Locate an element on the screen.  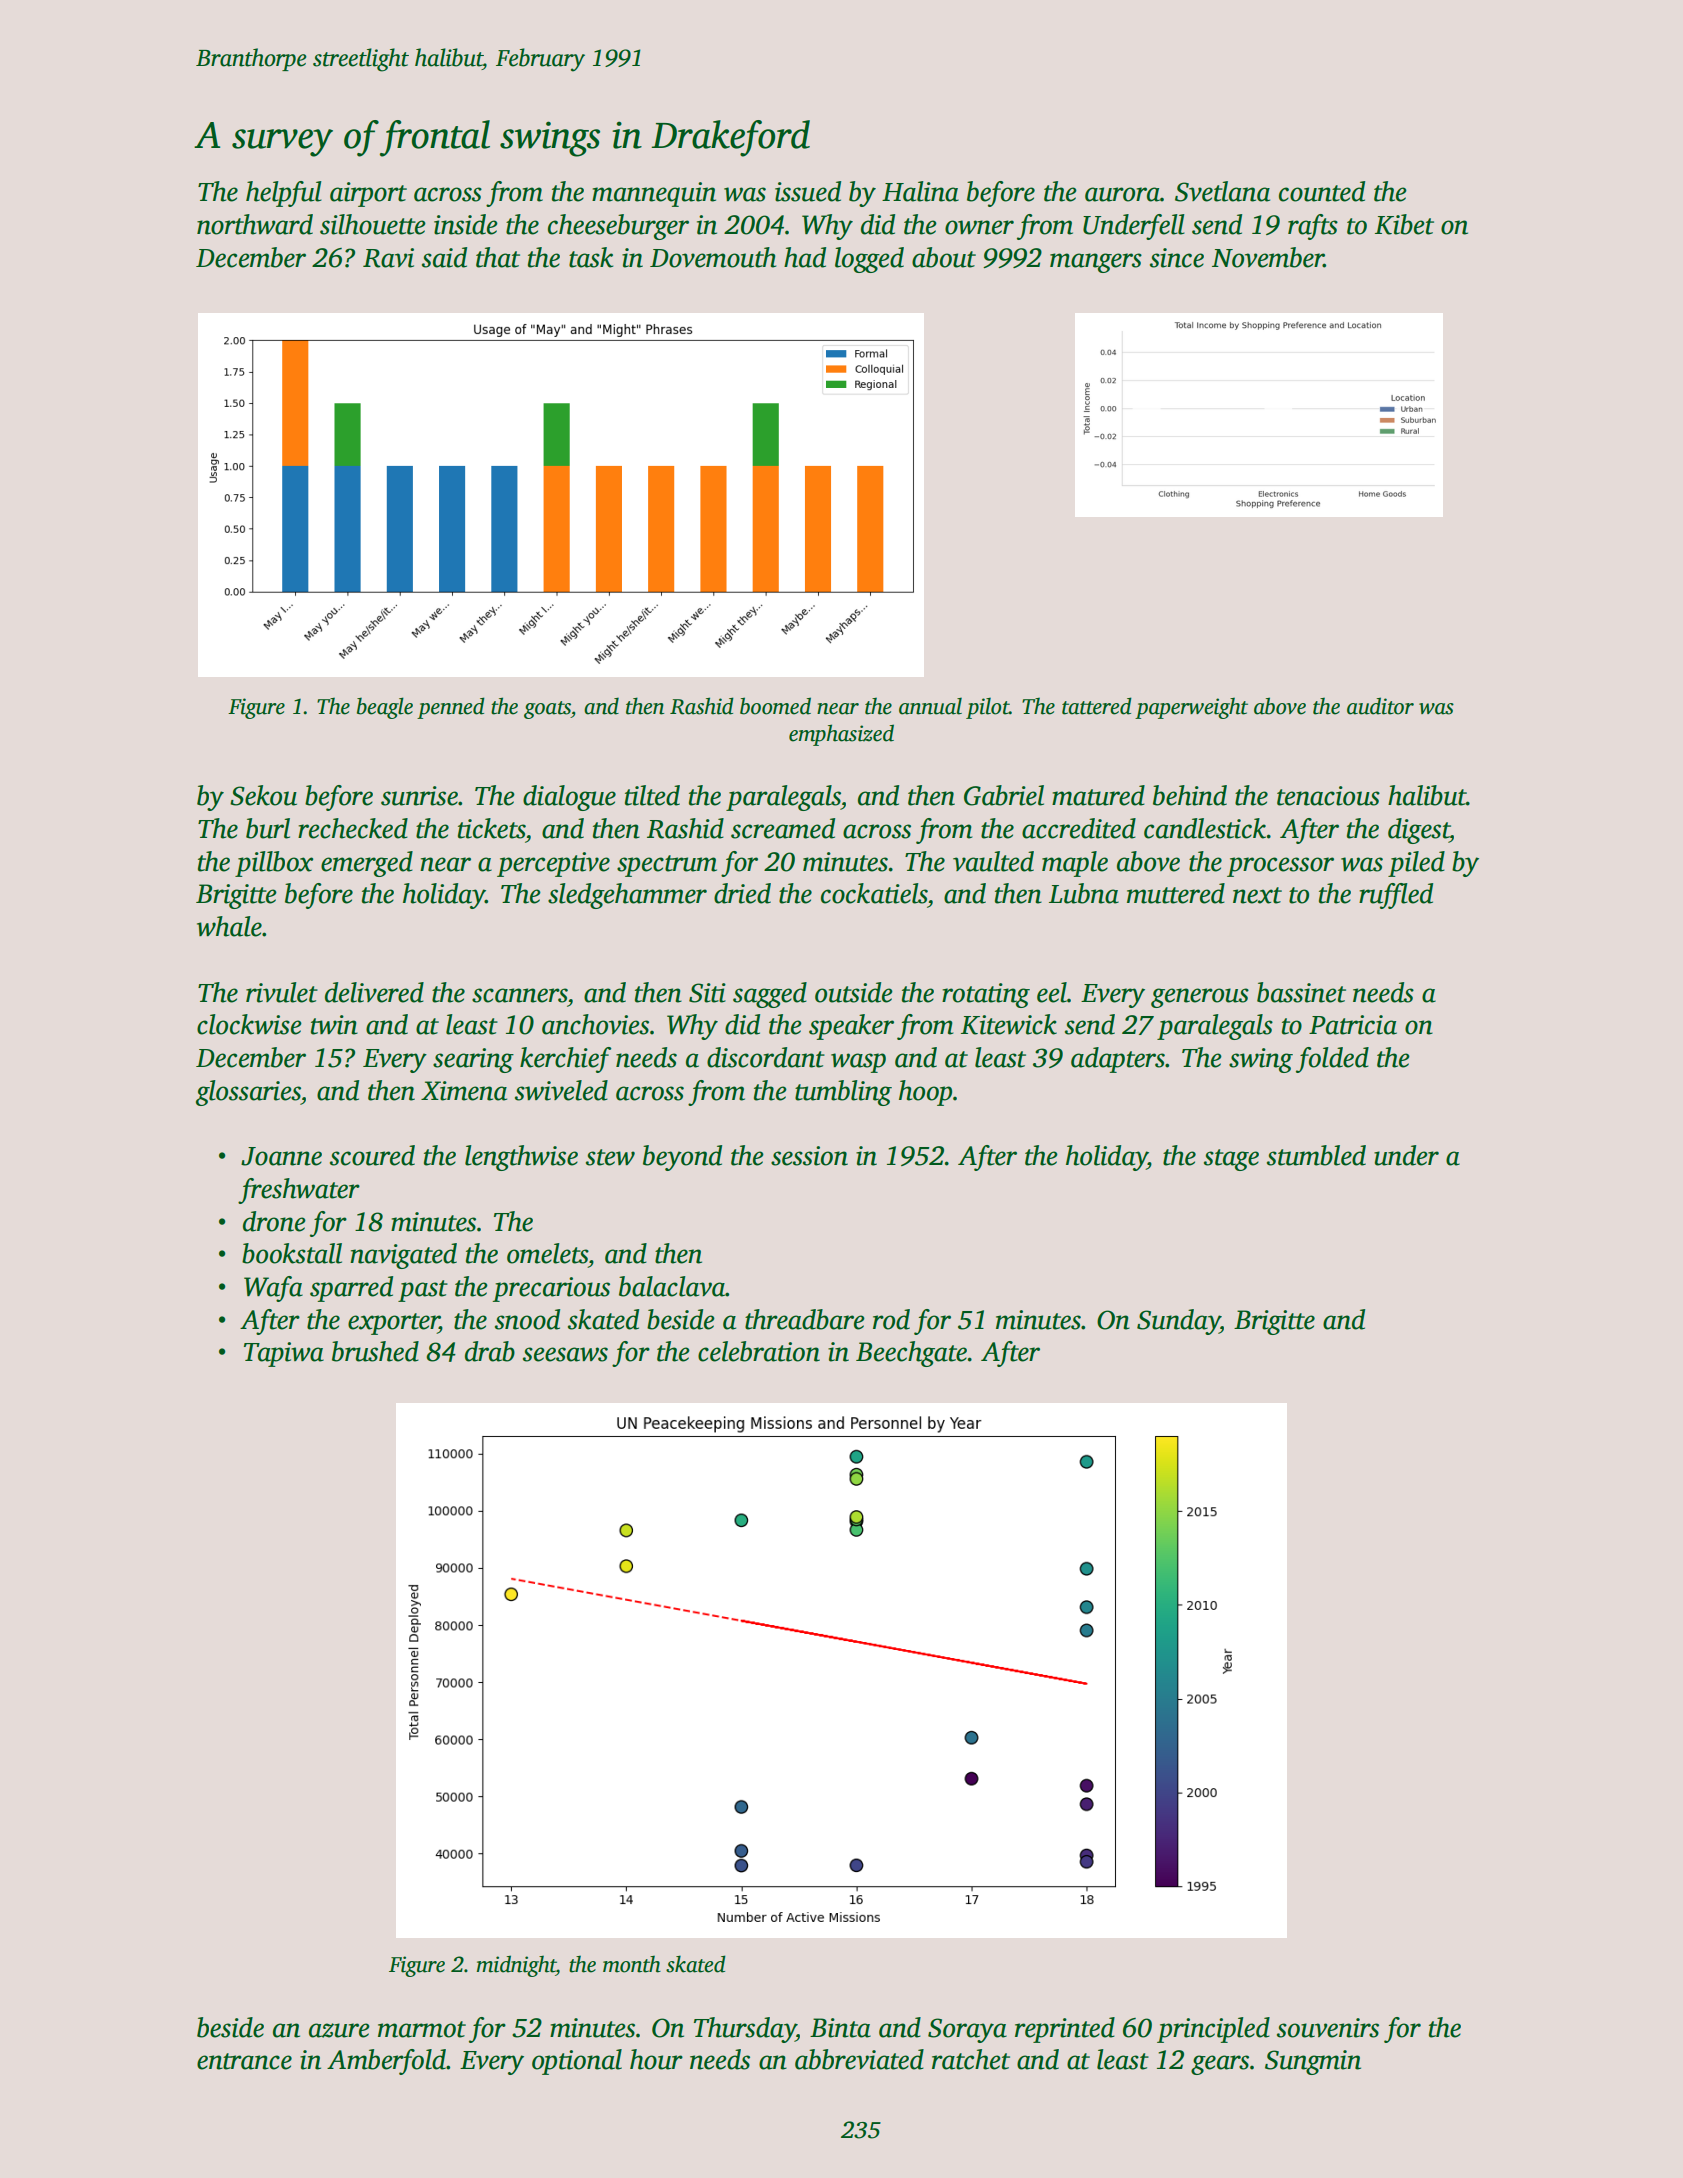
owner is located at coordinates (979, 227).
